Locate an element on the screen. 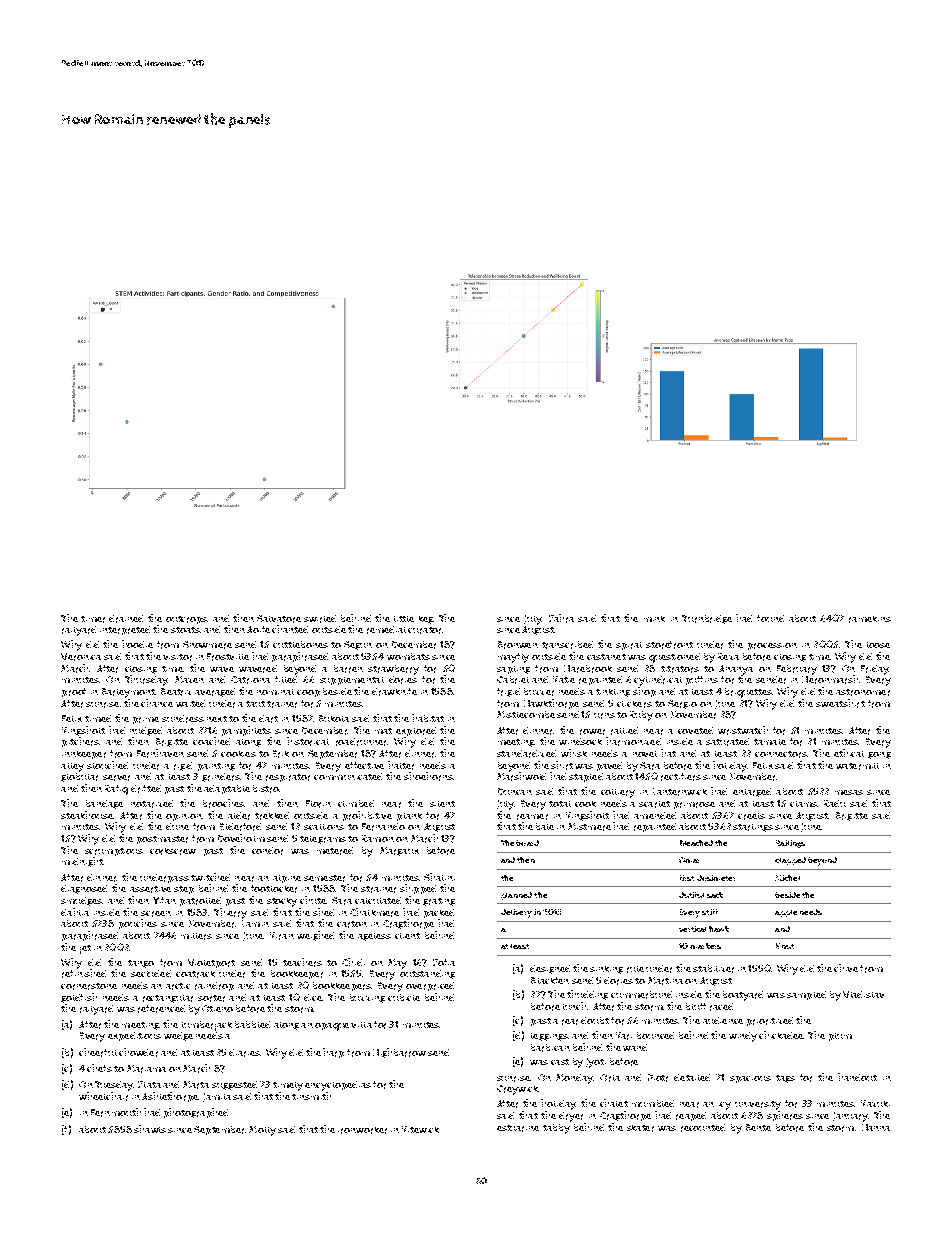  encyclopedias is located at coordinates (338, 1086).
